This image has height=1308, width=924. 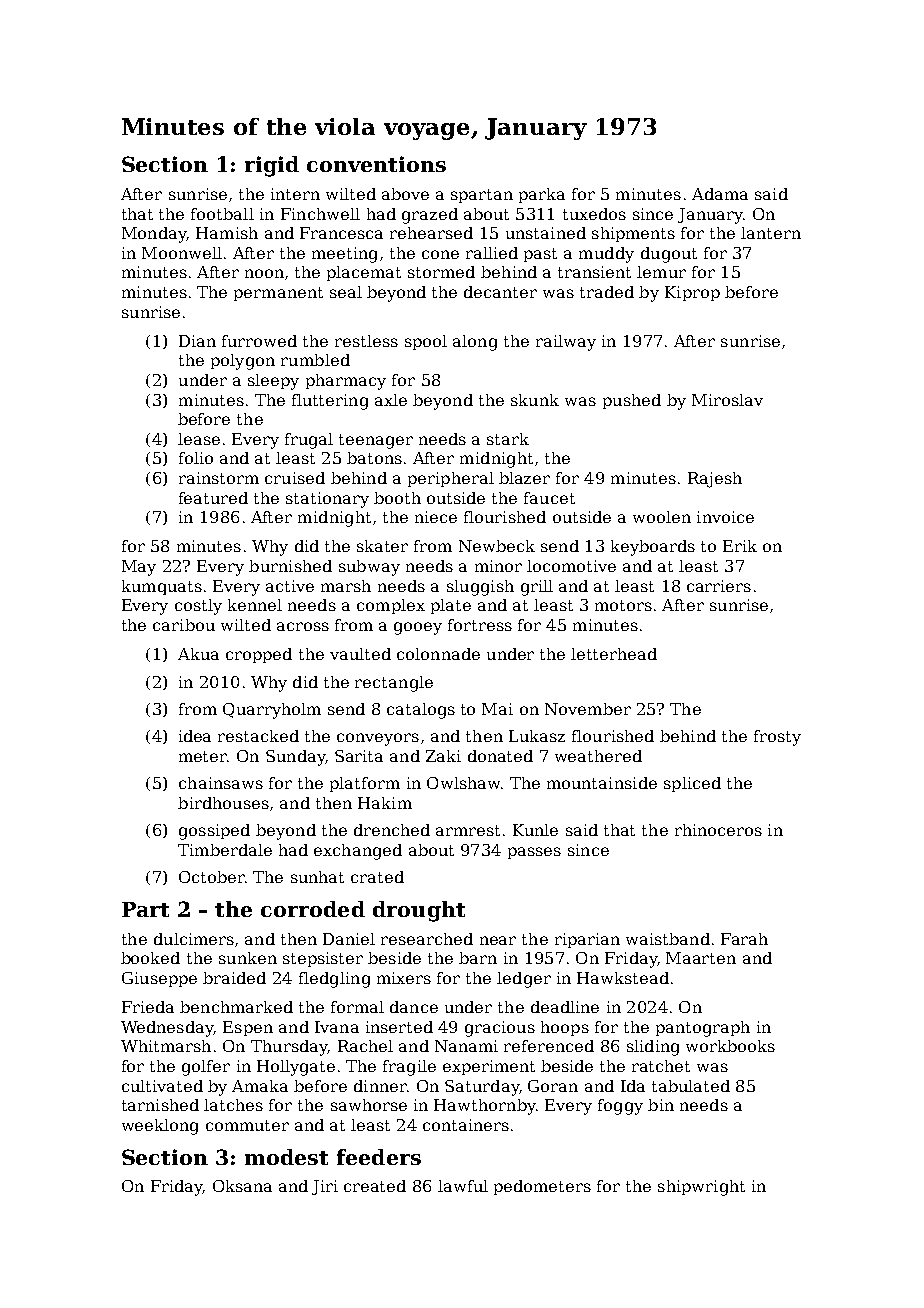 What do you see at coordinates (160, 1127) in the image?
I see `weeklong` at bounding box center [160, 1127].
